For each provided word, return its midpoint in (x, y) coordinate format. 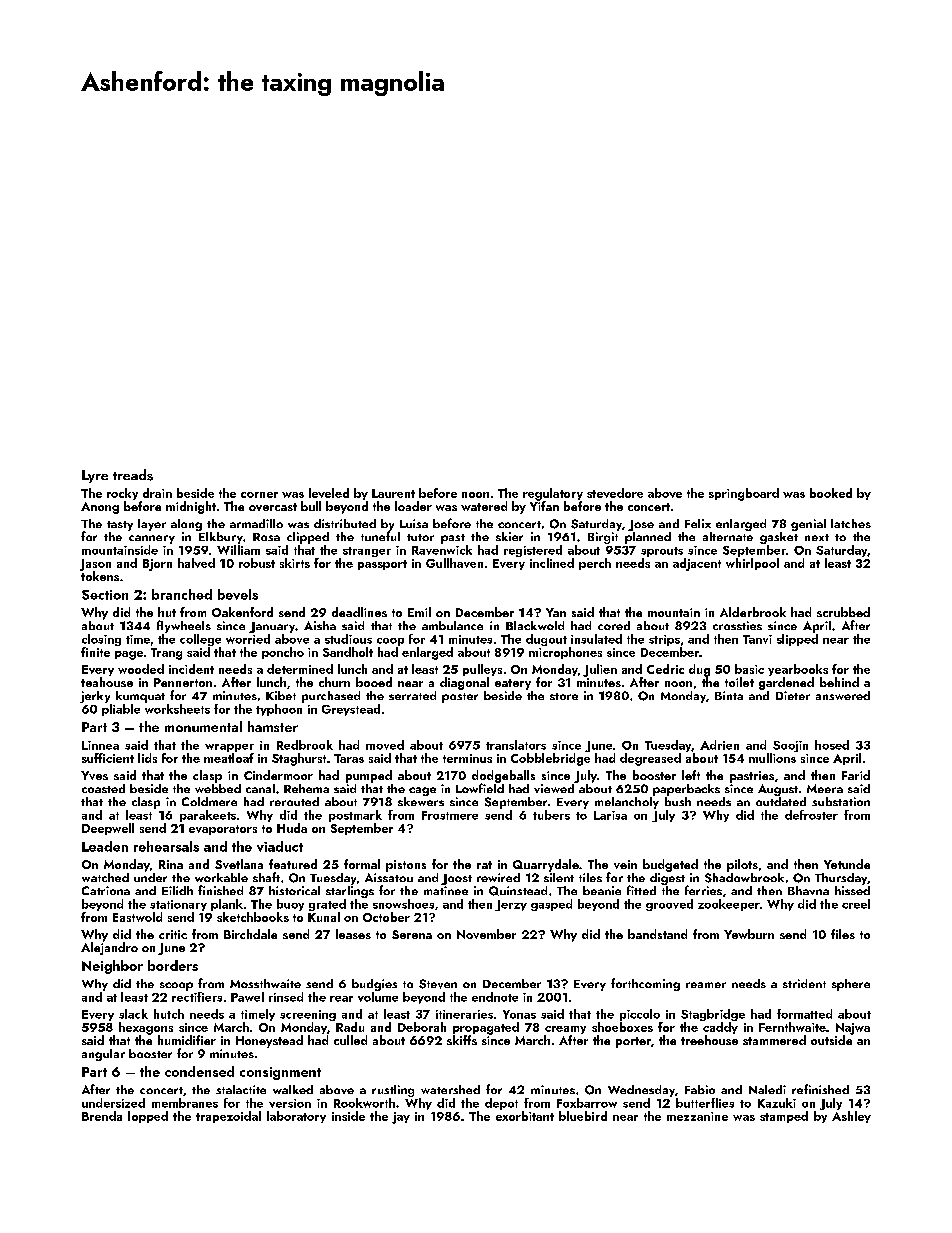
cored (614, 625)
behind (839, 682)
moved (385, 745)
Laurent (393, 493)
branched (182, 594)
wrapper (229, 748)
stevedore (615, 493)
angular (103, 1055)
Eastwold (137, 917)
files (843, 934)
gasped (551, 905)
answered (843, 695)
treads (133, 475)
